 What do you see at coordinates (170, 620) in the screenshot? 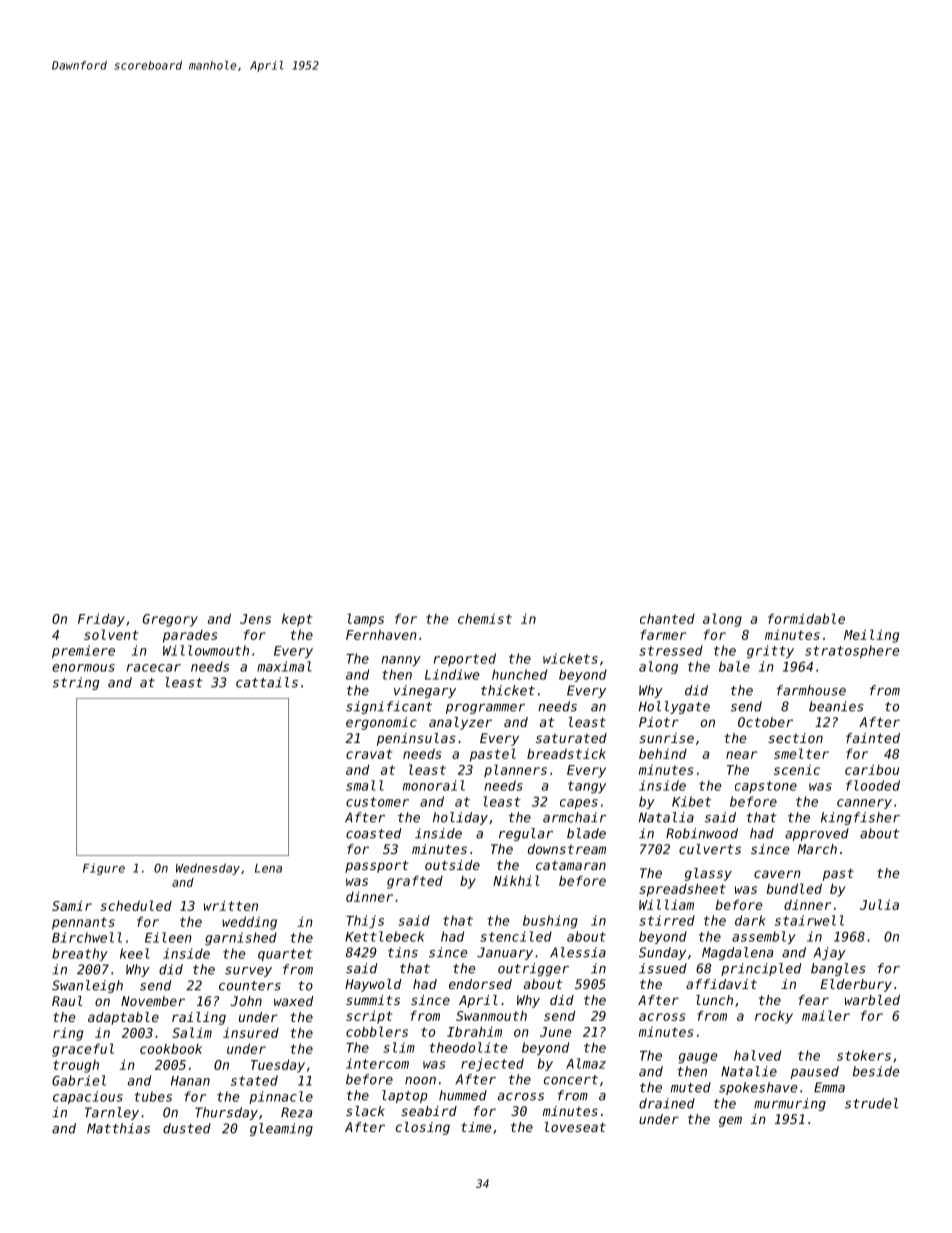
I see `Gregory` at bounding box center [170, 620].
